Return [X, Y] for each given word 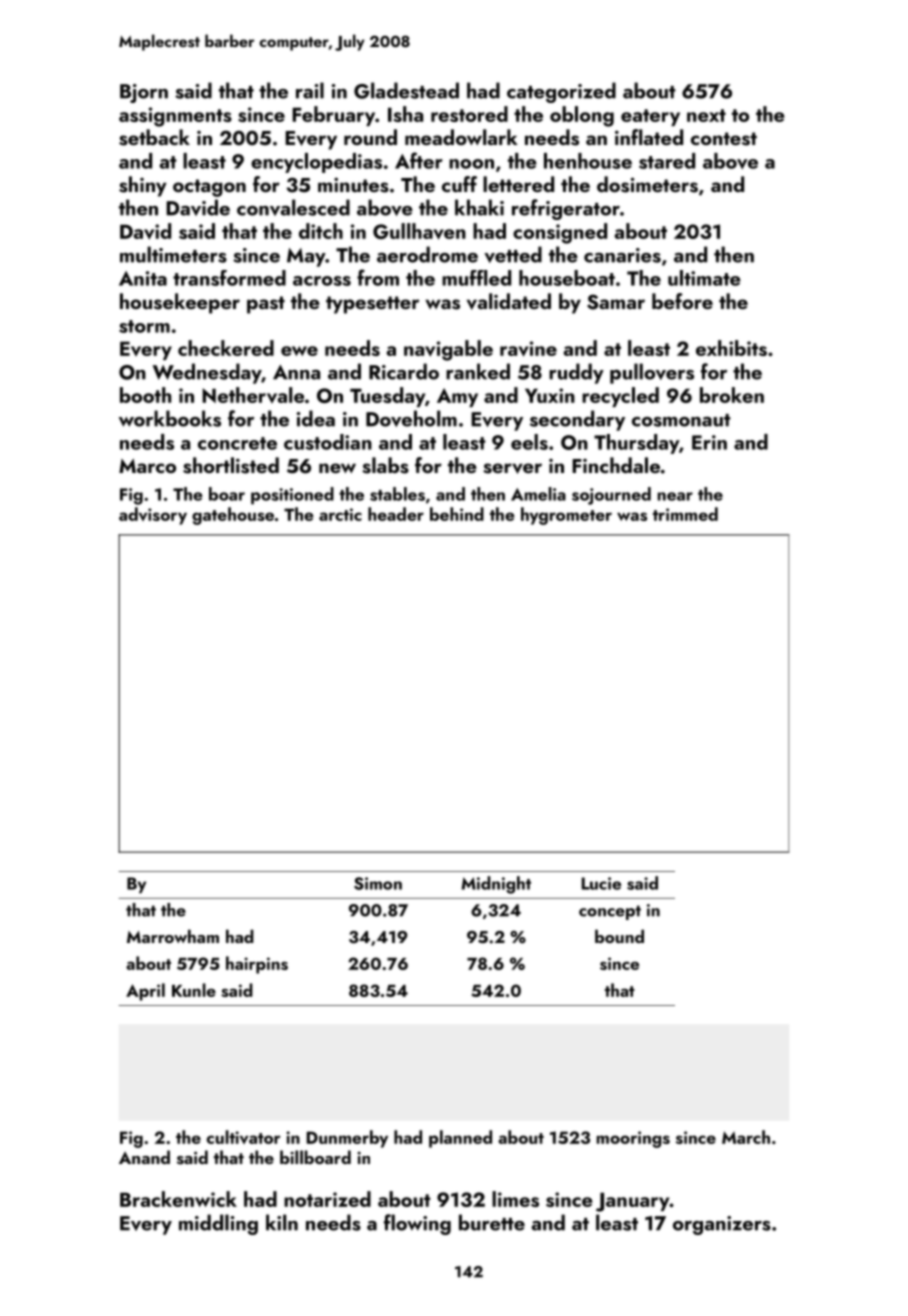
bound [619, 936]
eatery [650, 117]
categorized [561, 92]
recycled [620, 397]
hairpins [257, 965]
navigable [448, 350]
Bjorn [144, 93]
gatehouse [233, 516]
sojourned [611, 496]
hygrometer [566, 516]
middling [218, 1224]
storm [144, 326]
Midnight [496, 885]
